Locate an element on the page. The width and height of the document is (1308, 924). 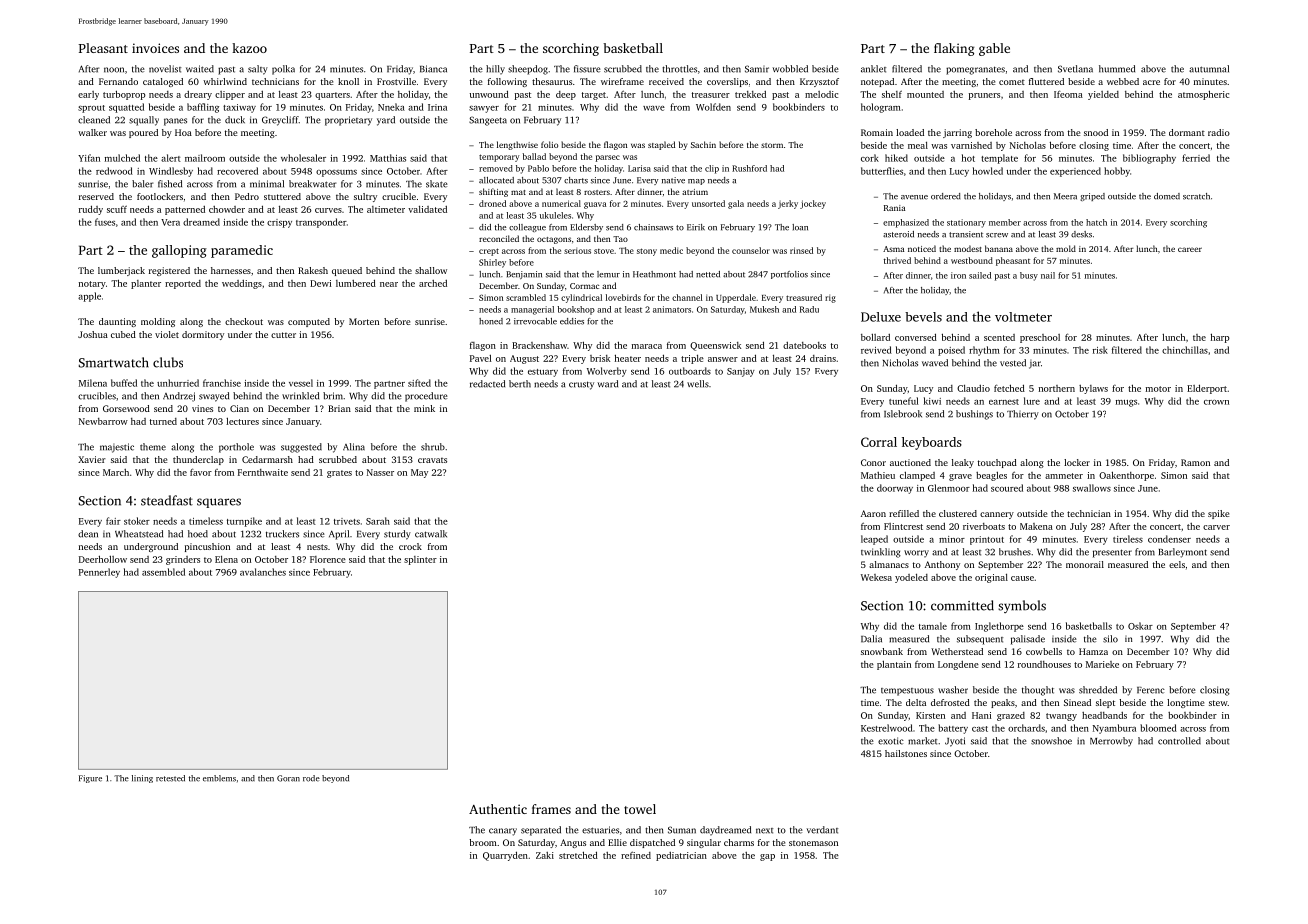
whirlwind is located at coordinates (225, 81).
